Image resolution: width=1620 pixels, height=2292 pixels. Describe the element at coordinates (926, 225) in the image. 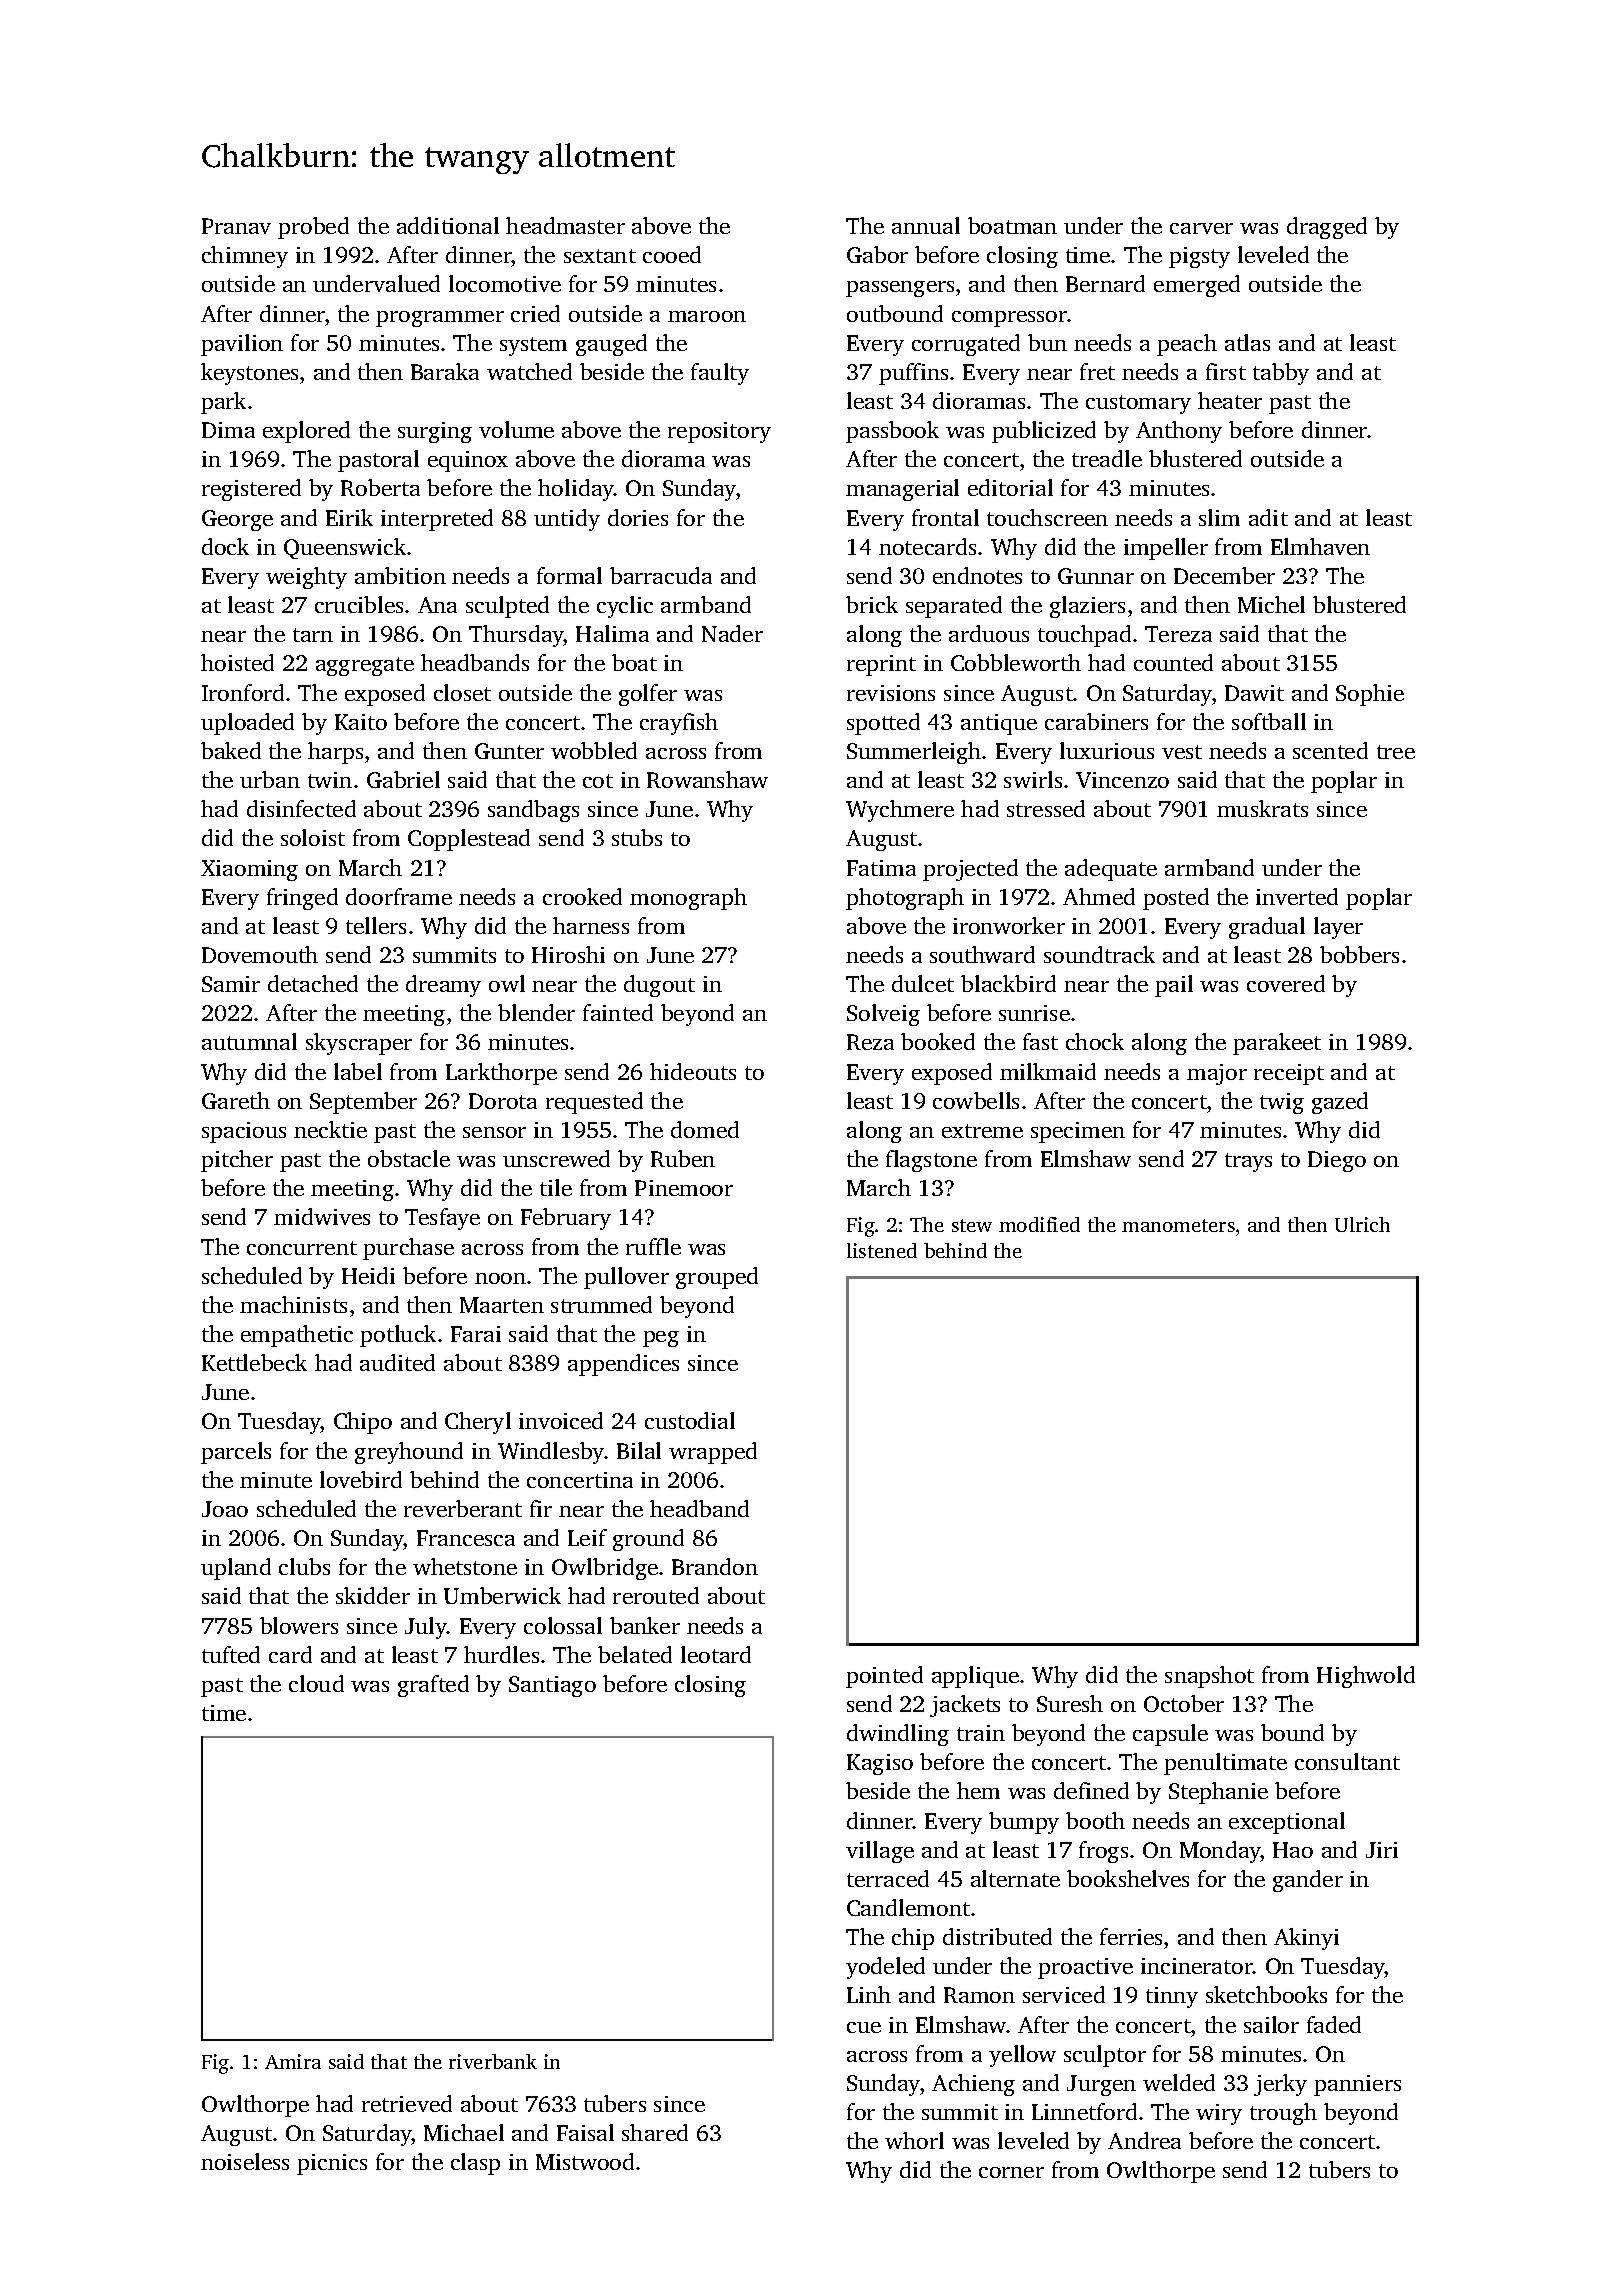

I see `annual` at that location.
